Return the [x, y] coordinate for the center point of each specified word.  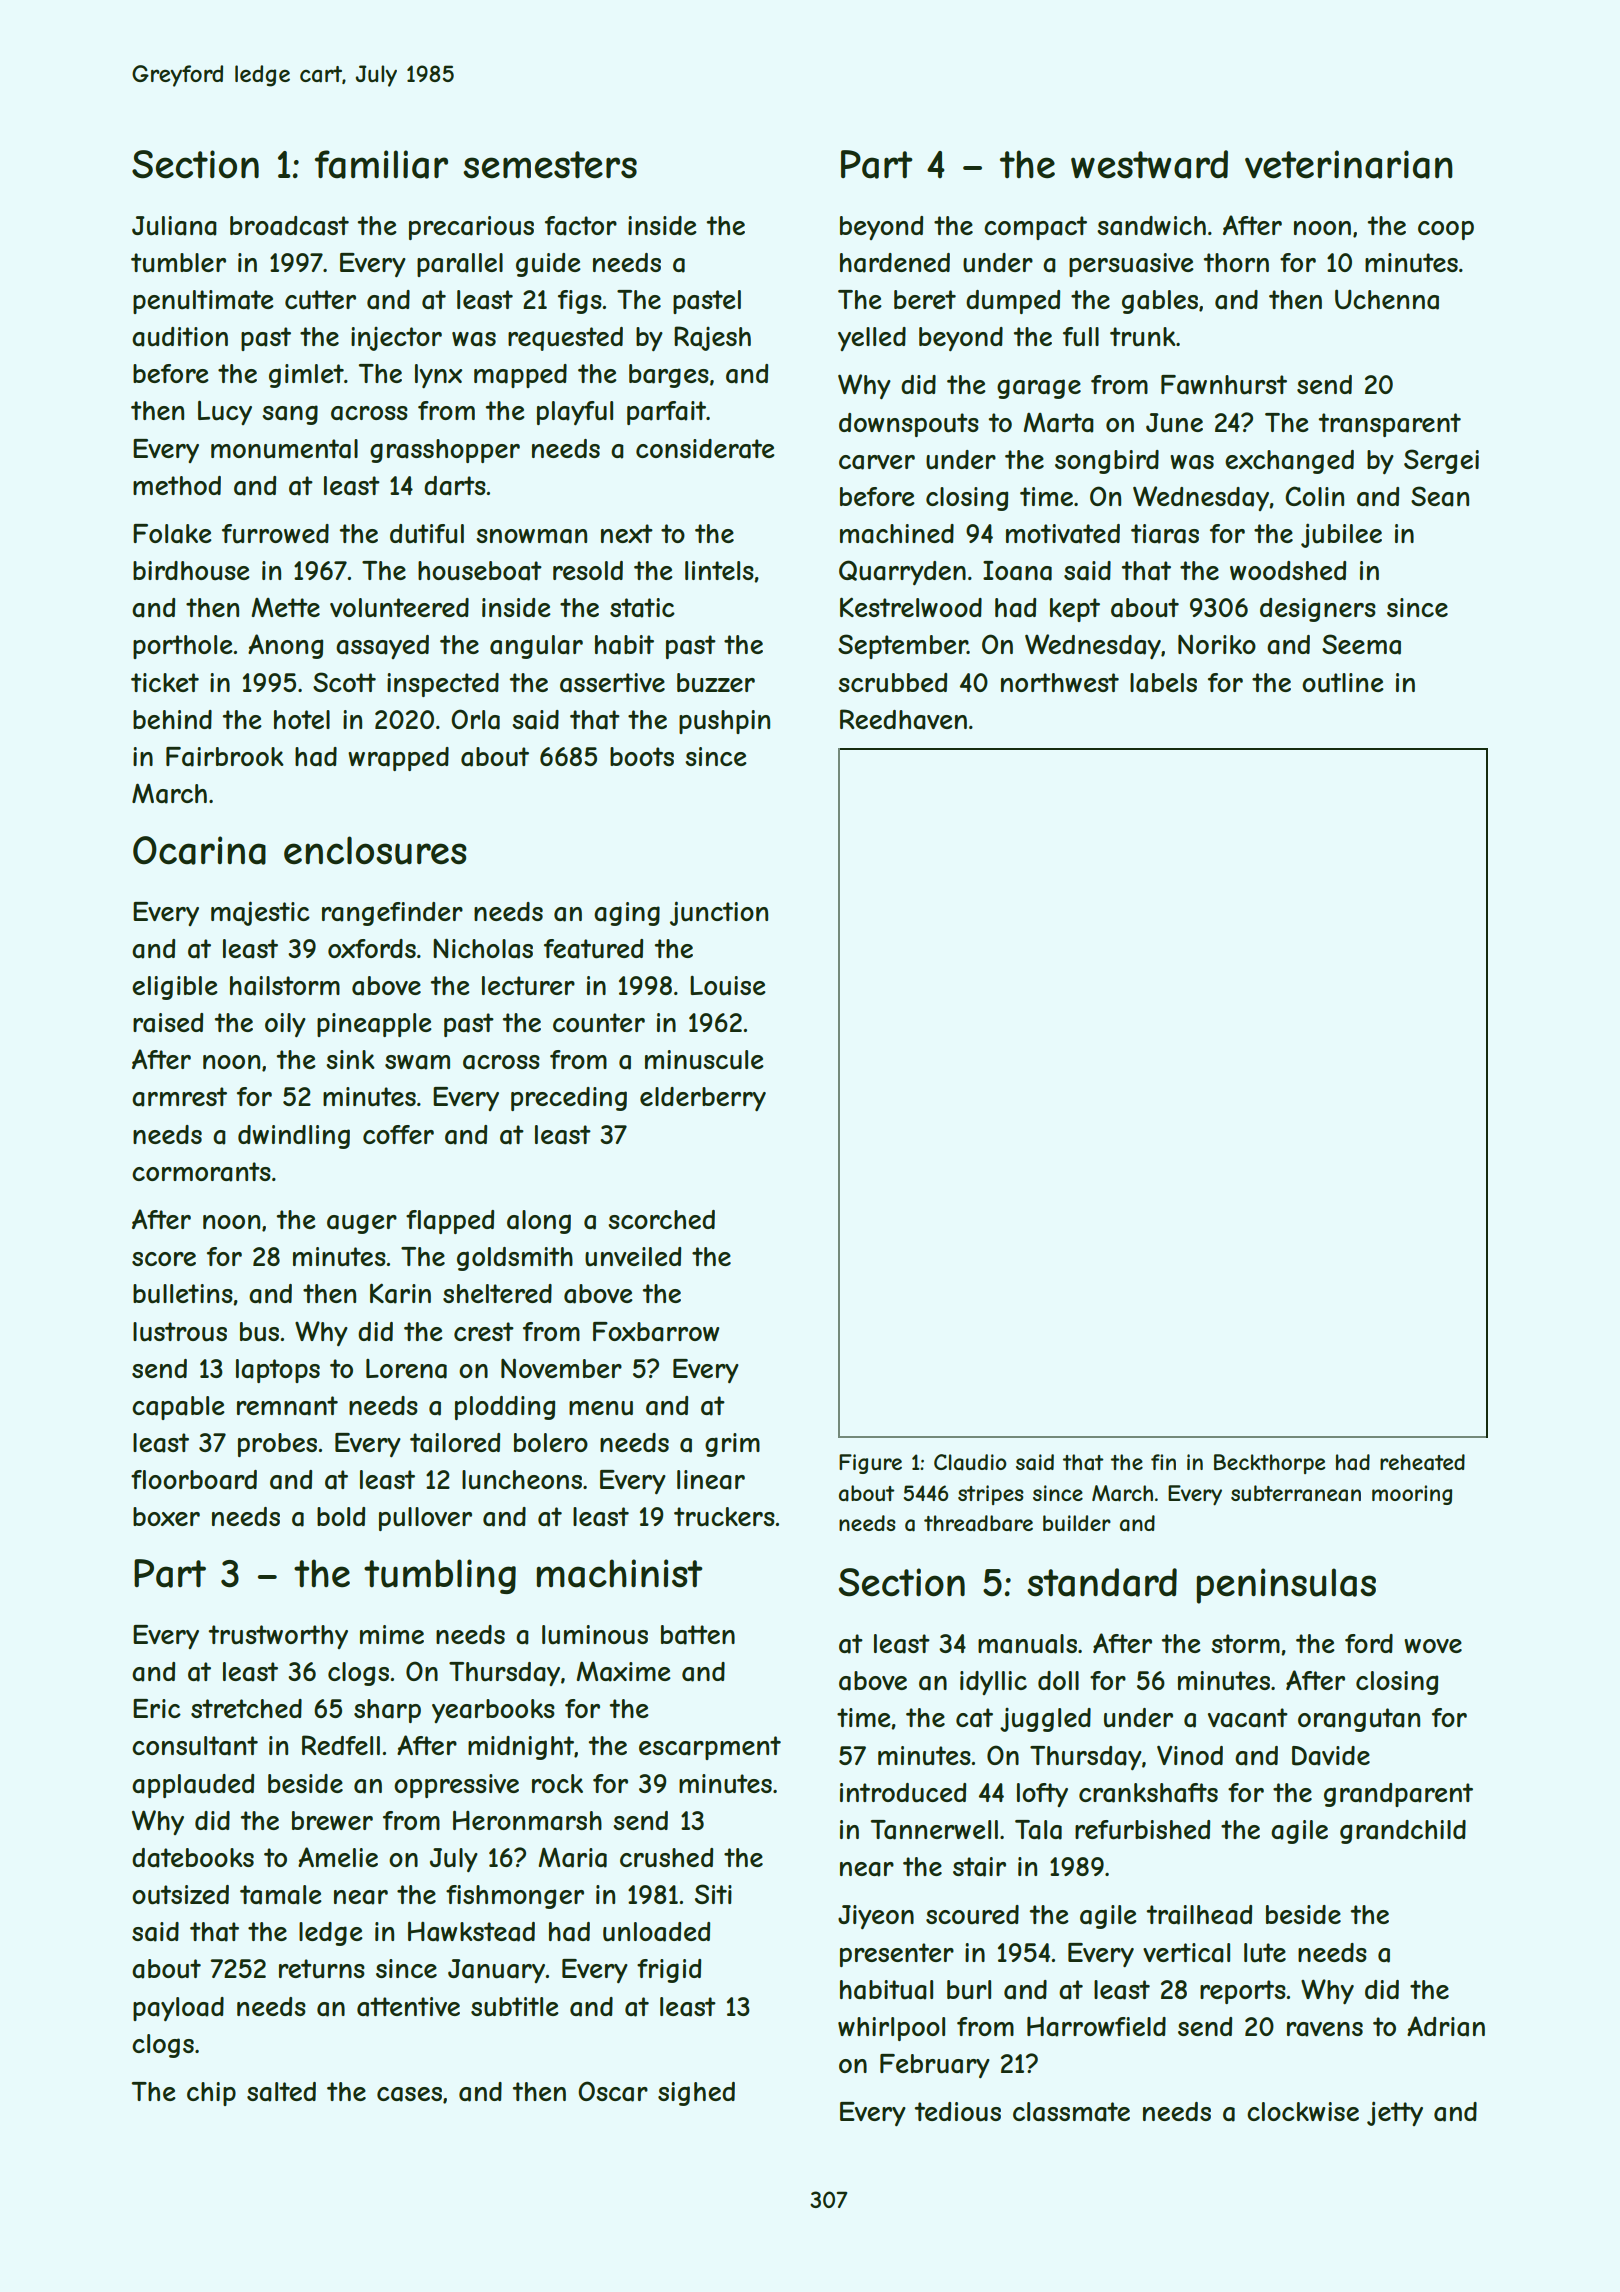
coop [1446, 230]
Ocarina [199, 850]
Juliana [174, 226]
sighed [696, 2094]
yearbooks [493, 1711]
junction [719, 913]
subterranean [1296, 1493]
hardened [895, 263]
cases [409, 2094]
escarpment [710, 1748]
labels [1163, 683]
